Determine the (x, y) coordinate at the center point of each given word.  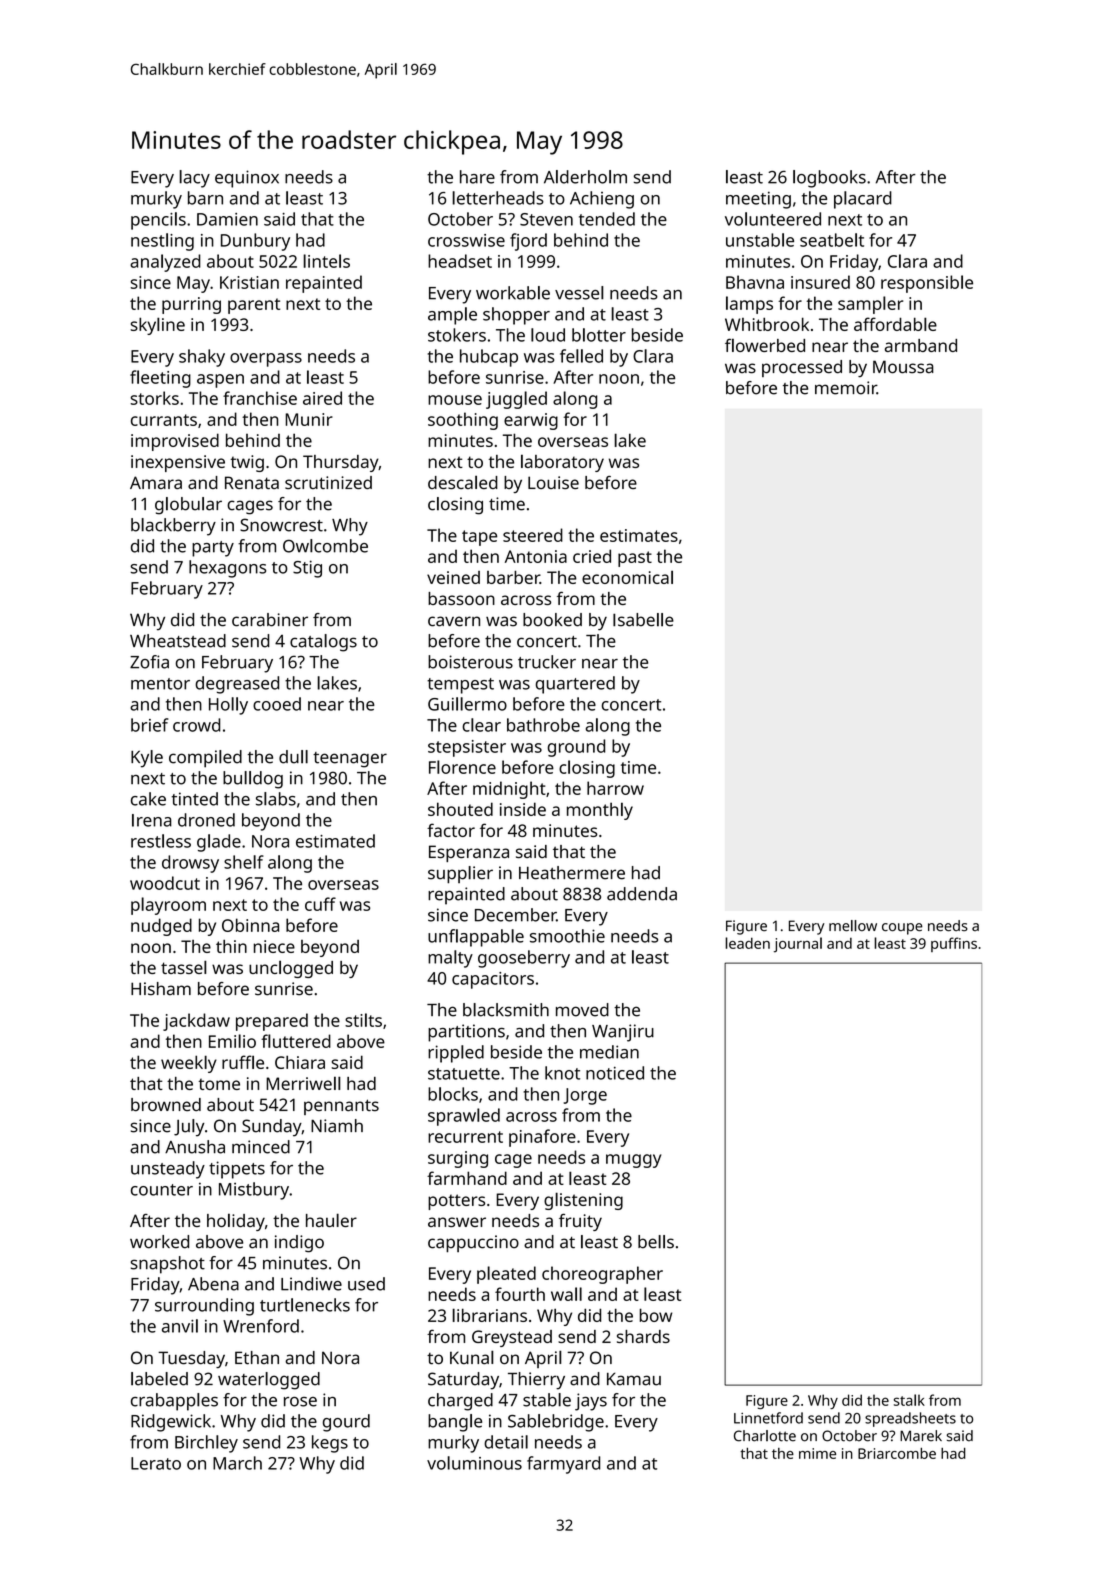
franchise (260, 398)
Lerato (156, 1463)
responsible (927, 284)
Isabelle (643, 620)
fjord (528, 242)
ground (576, 748)
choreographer (602, 1275)
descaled (463, 482)
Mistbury (254, 1191)
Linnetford (768, 1418)
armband (921, 345)
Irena (152, 820)
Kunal (472, 1357)
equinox (247, 179)
